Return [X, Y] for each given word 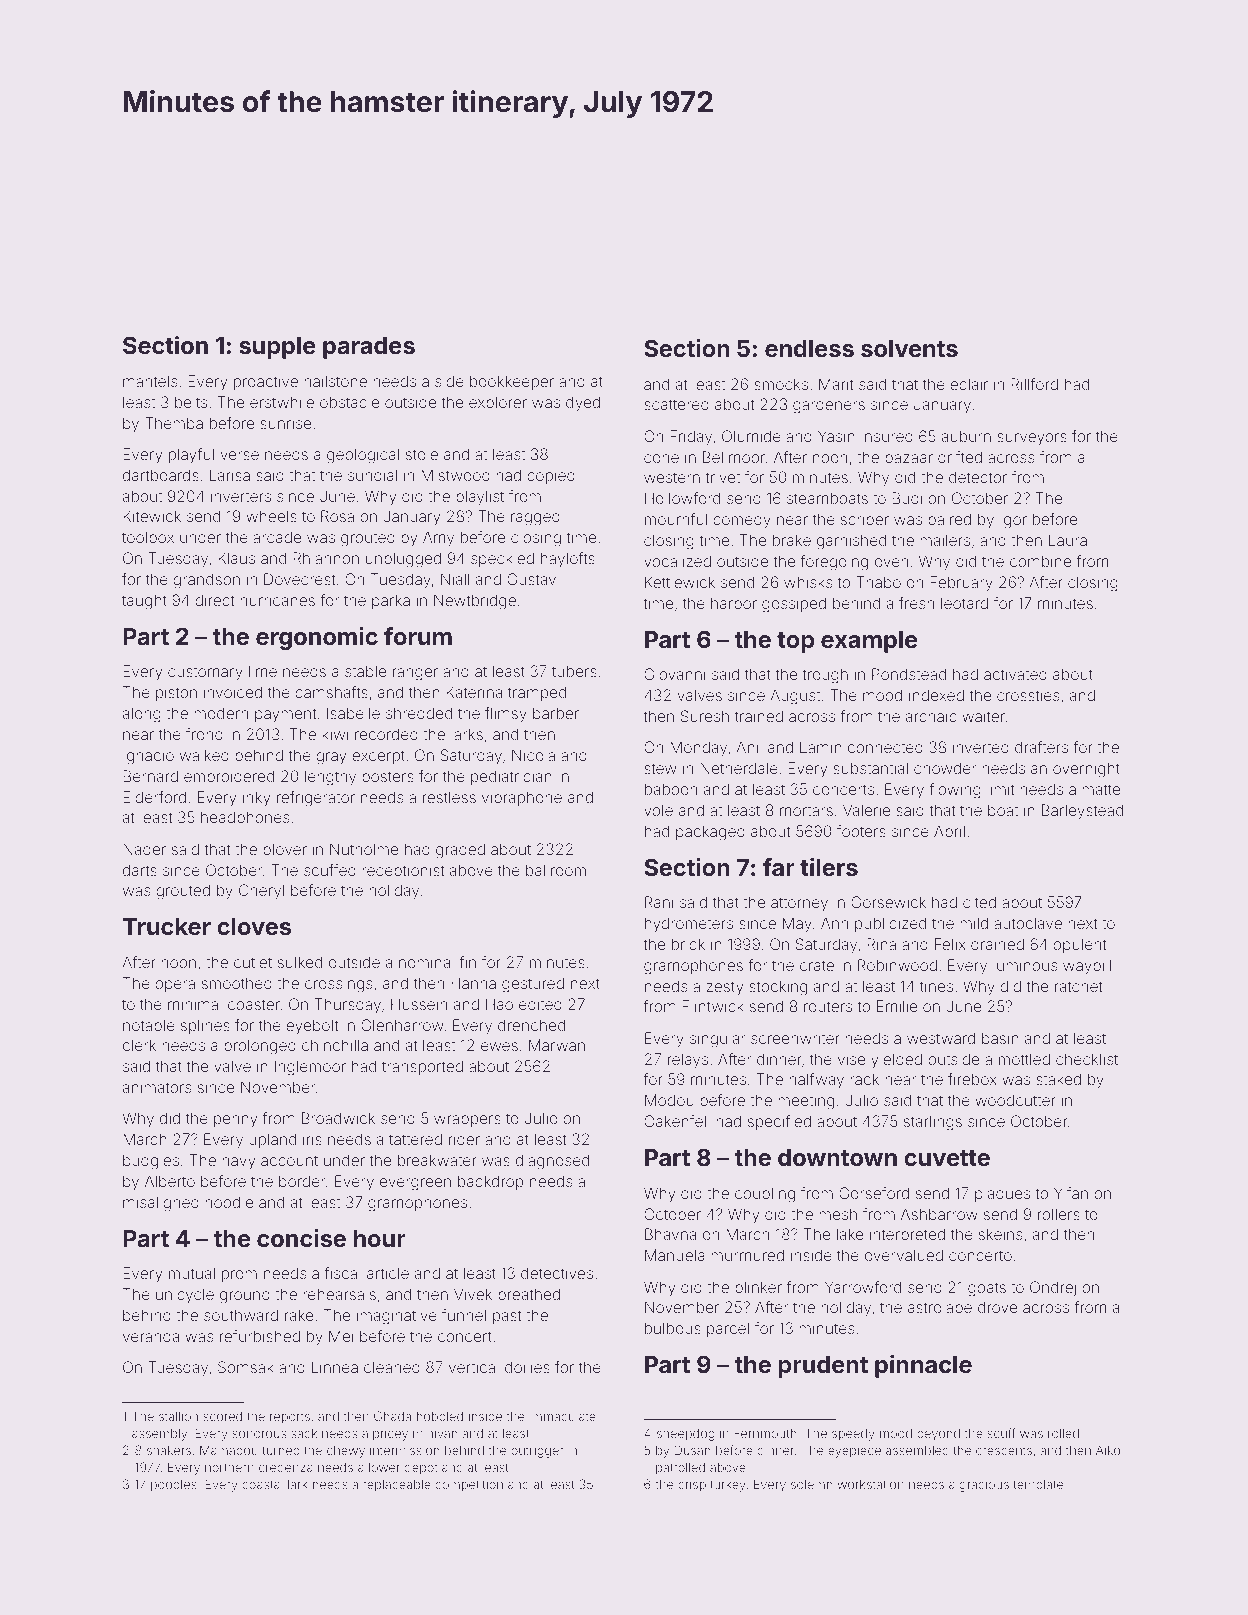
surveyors [1032, 439]
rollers [1059, 1214]
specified [779, 1122]
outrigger [537, 1452]
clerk [139, 1045]
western [672, 477]
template [1038, 1485]
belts [191, 402]
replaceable [397, 1486]
